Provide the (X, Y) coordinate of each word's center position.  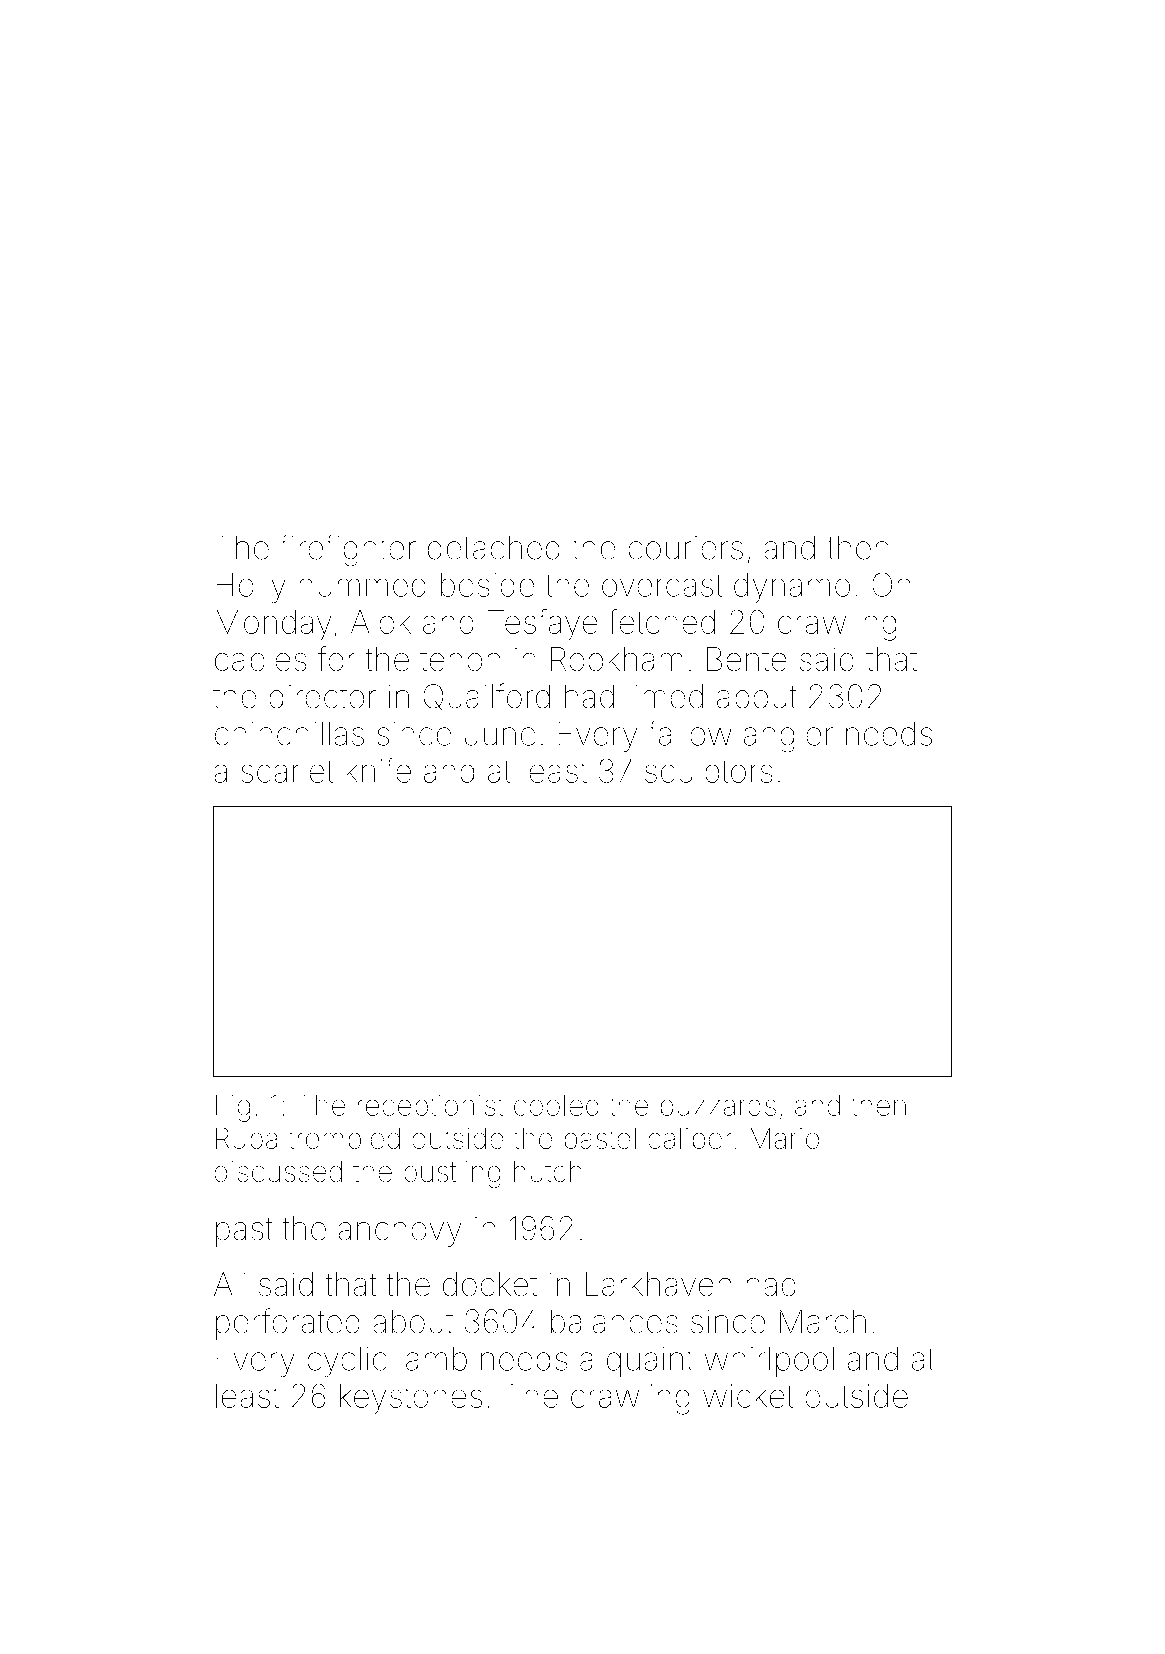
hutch (548, 1171)
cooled (556, 1105)
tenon (460, 660)
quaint (650, 1362)
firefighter (348, 550)
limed (666, 696)
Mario (784, 1138)
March (823, 1321)
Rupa (247, 1141)
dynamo (792, 588)
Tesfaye (543, 625)
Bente (747, 659)
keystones (411, 1399)
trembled (344, 1138)
